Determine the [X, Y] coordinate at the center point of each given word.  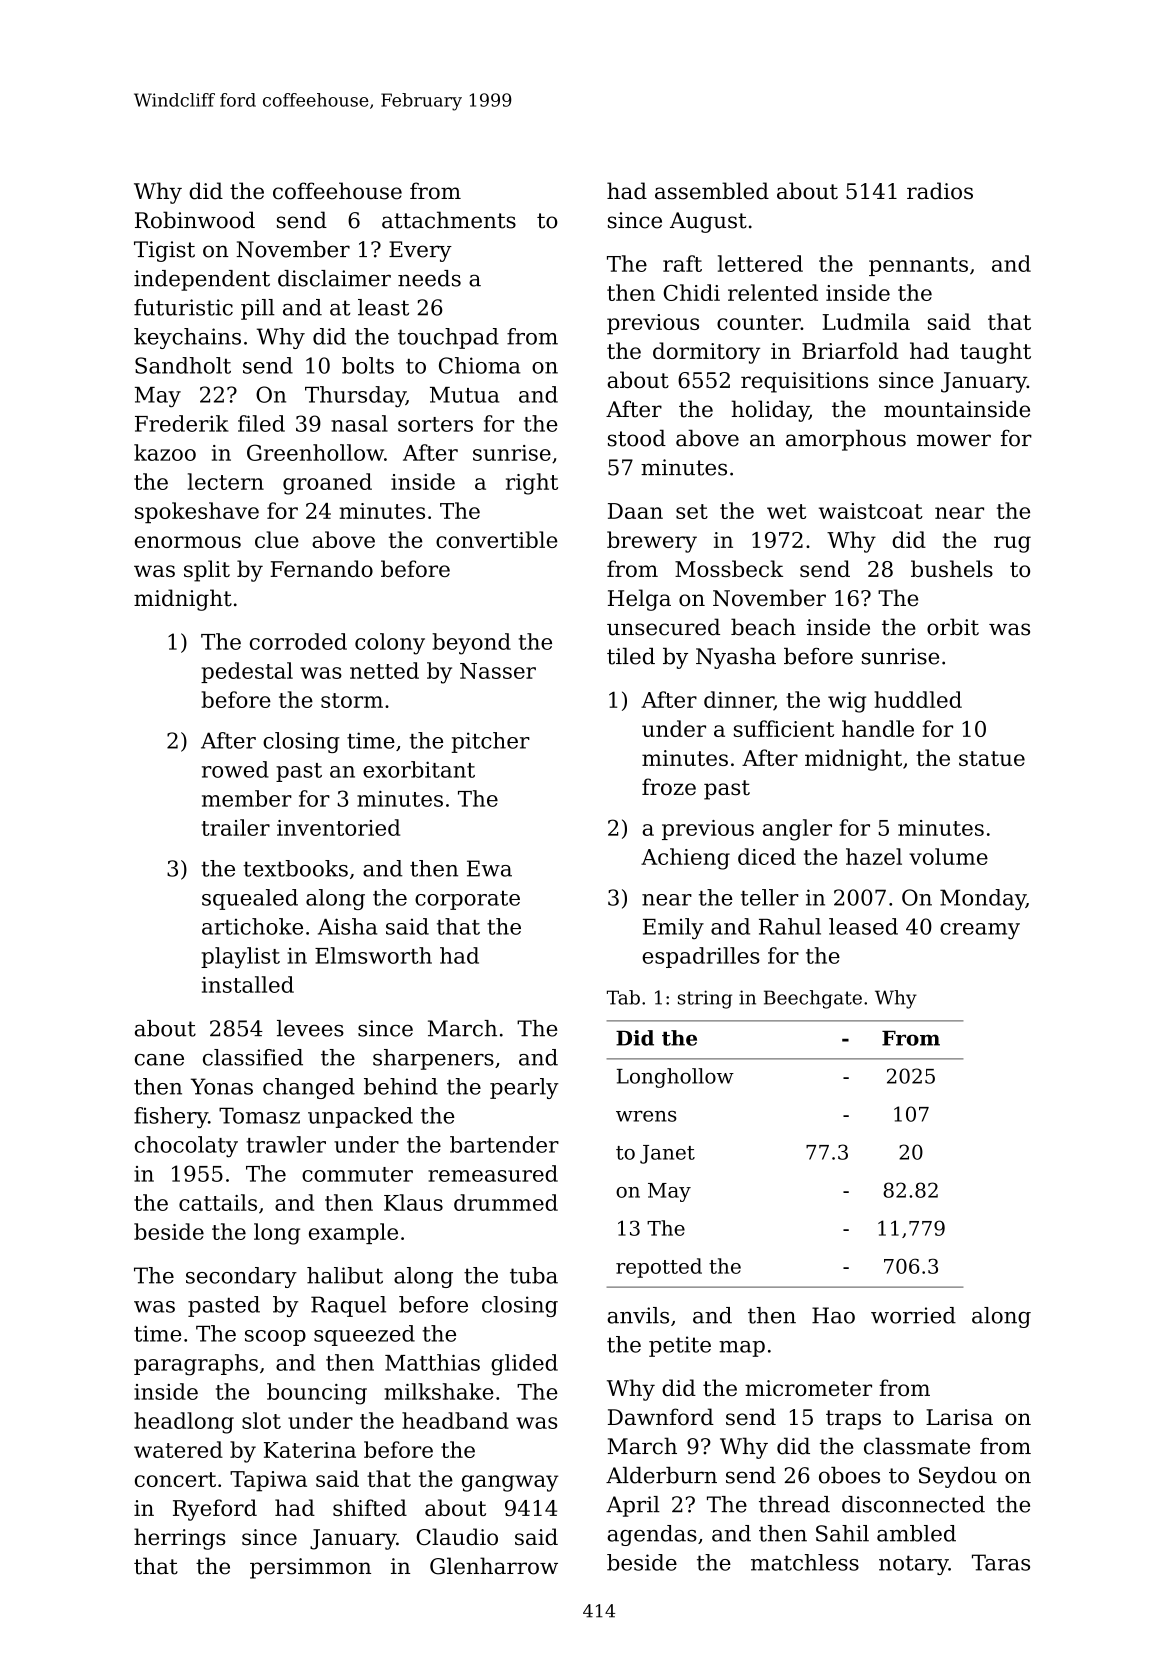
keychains [187, 338]
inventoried [338, 827]
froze [669, 786]
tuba [534, 1275]
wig [847, 702]
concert [175, 1479]
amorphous [846, 440]
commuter [357, 1174]
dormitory [706, 353]
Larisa [959, 1417]
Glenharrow [494, 1566]
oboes [849, 1475]
